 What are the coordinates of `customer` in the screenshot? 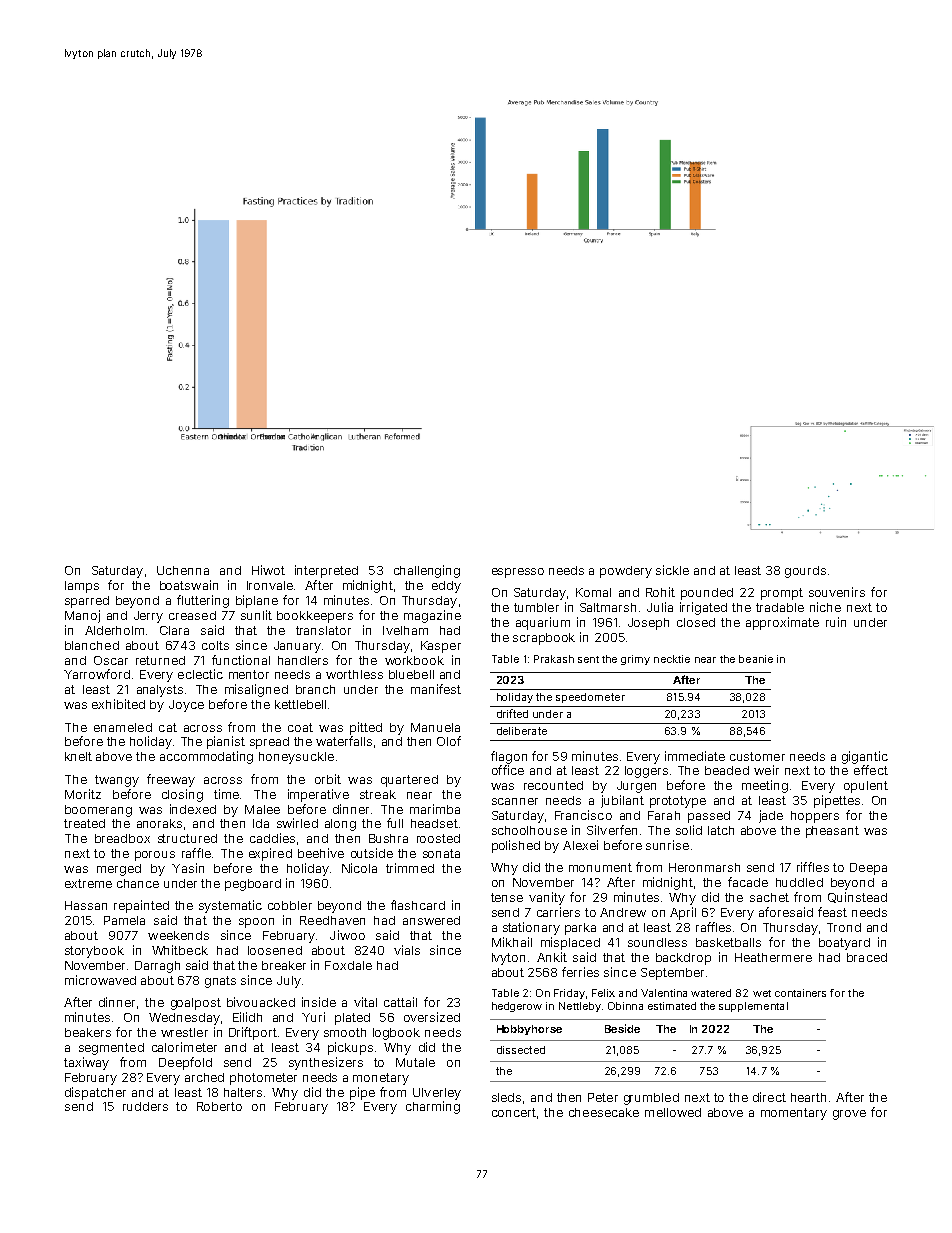 It's located at (757, 756).
